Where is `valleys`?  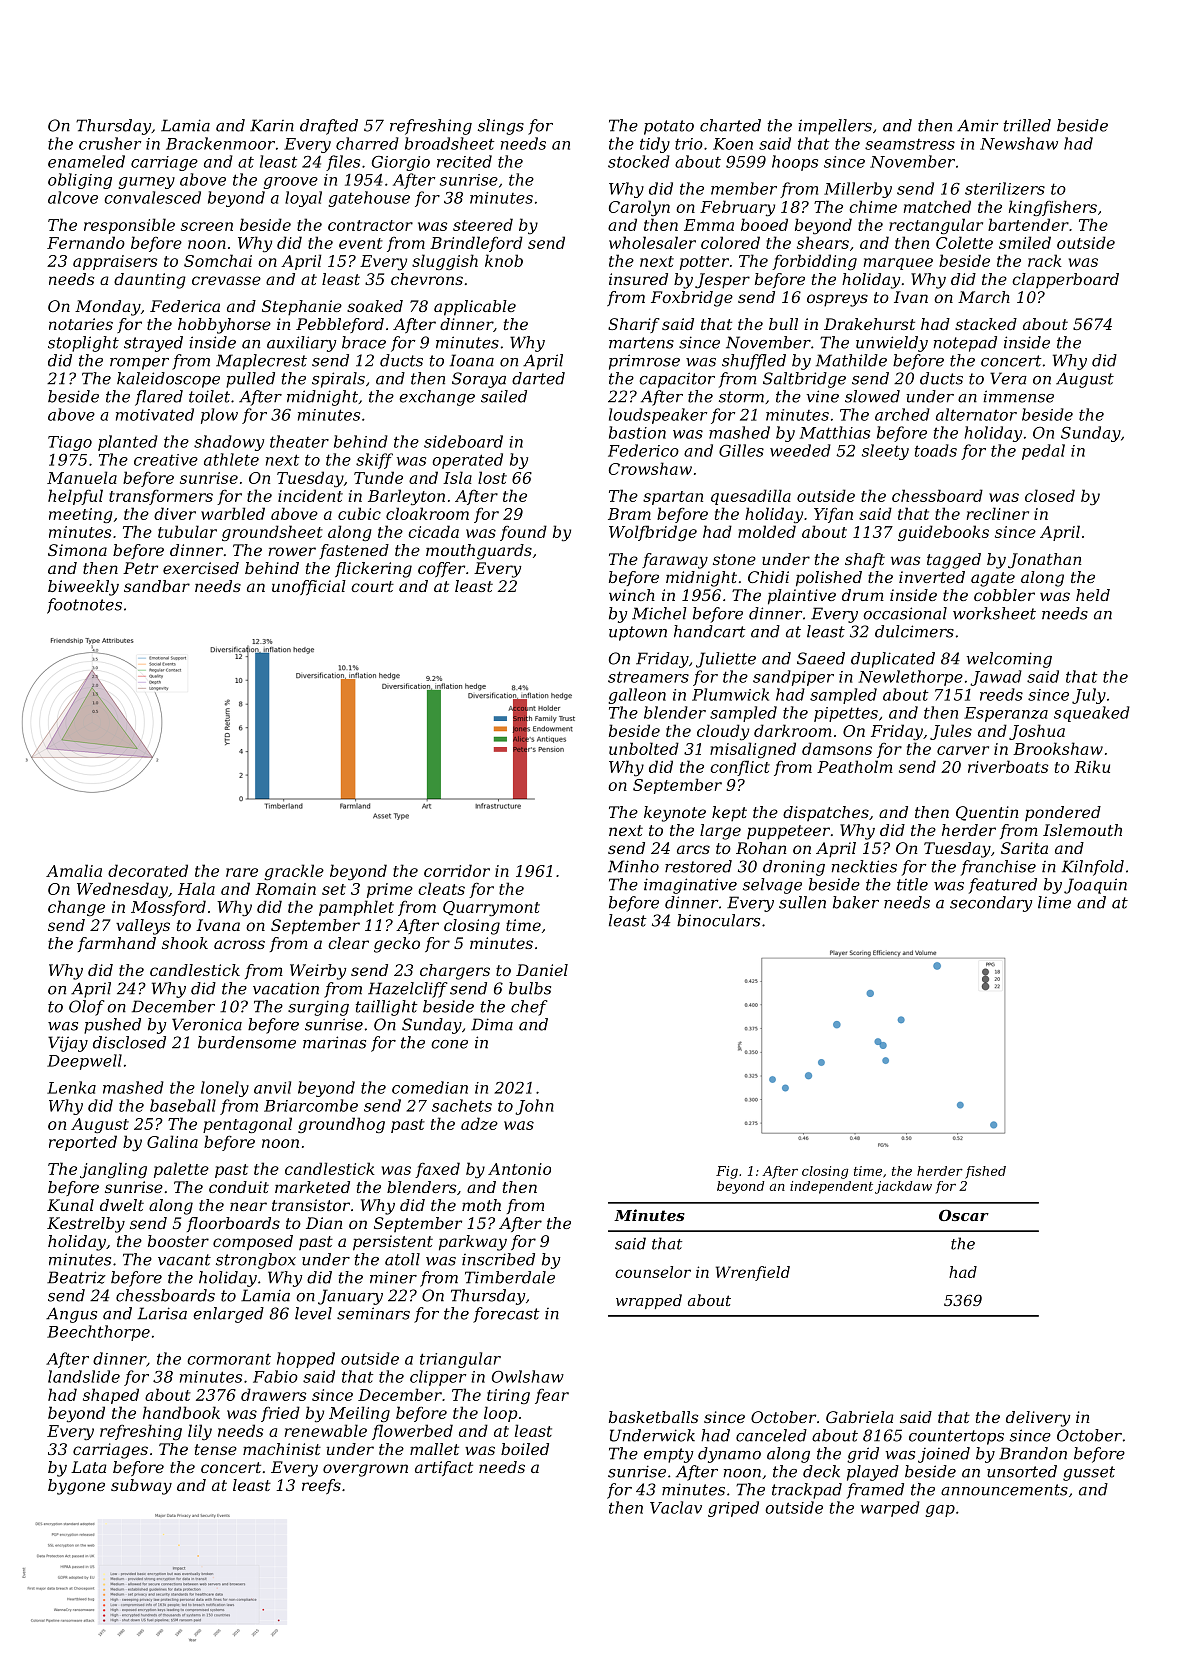 valleys is located at coordinates (143, 927).
